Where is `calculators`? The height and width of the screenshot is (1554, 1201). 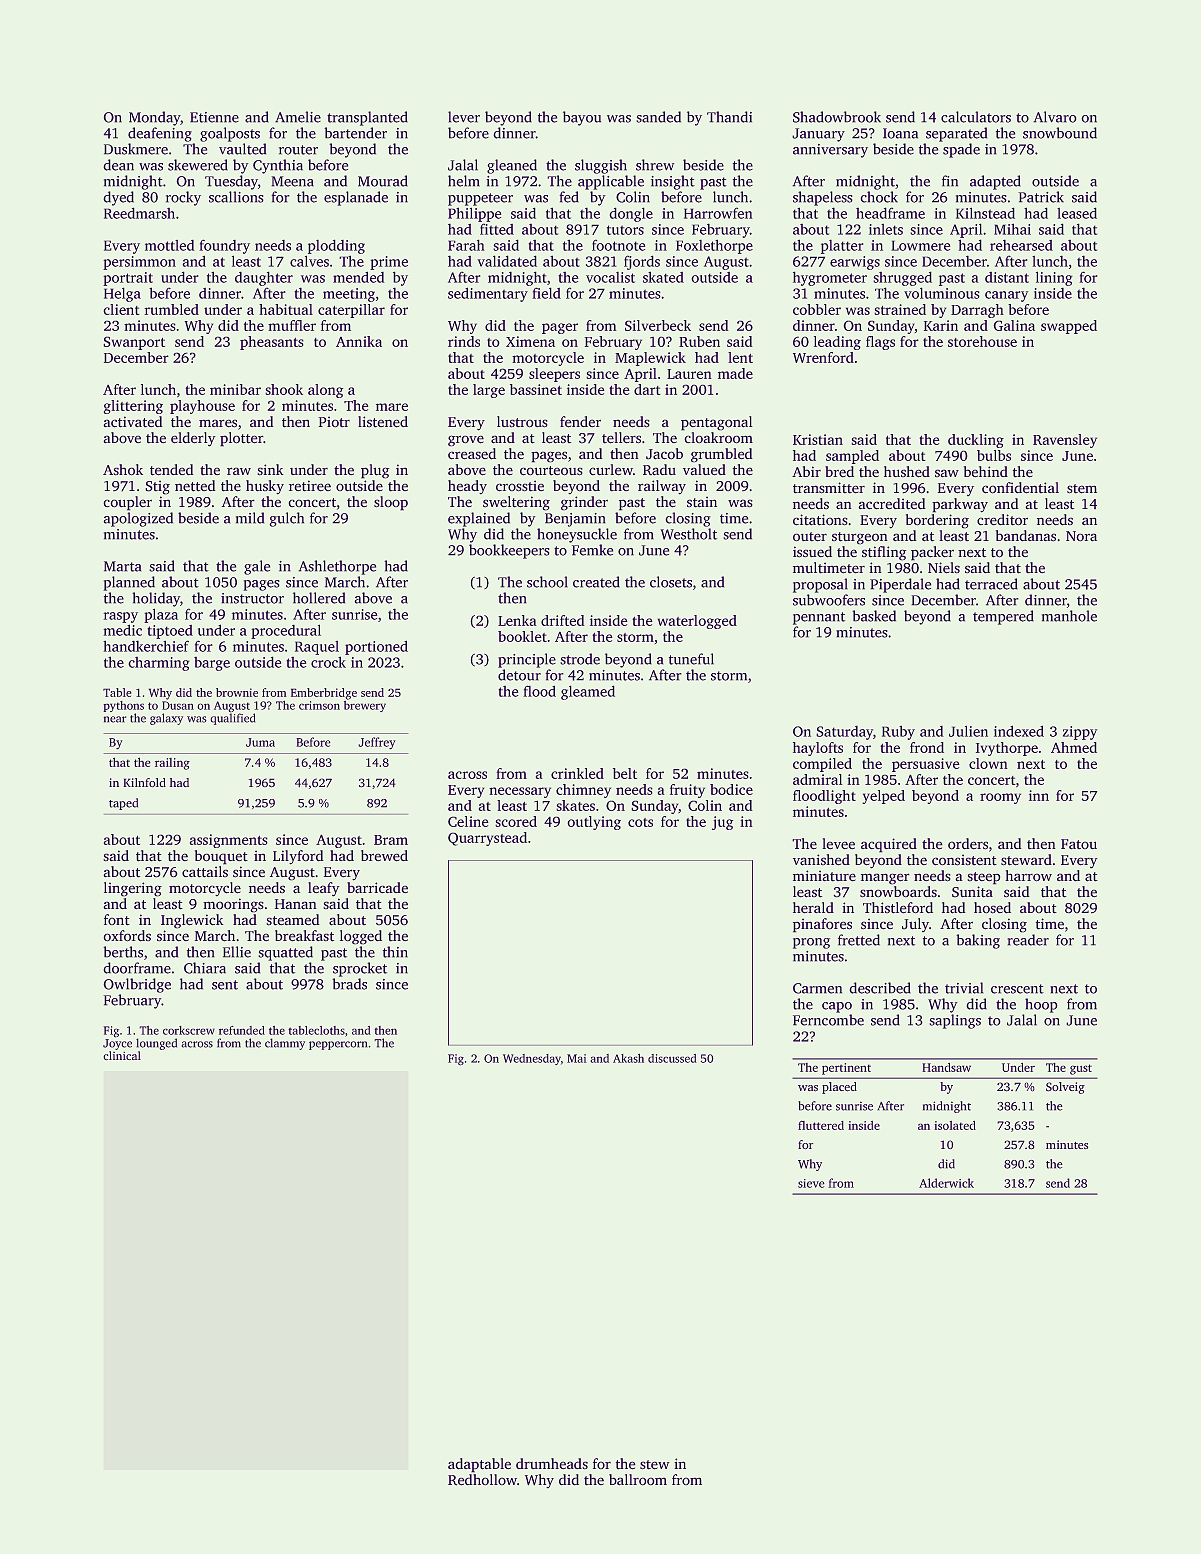 calculators is located at coordinates (976, 117).
